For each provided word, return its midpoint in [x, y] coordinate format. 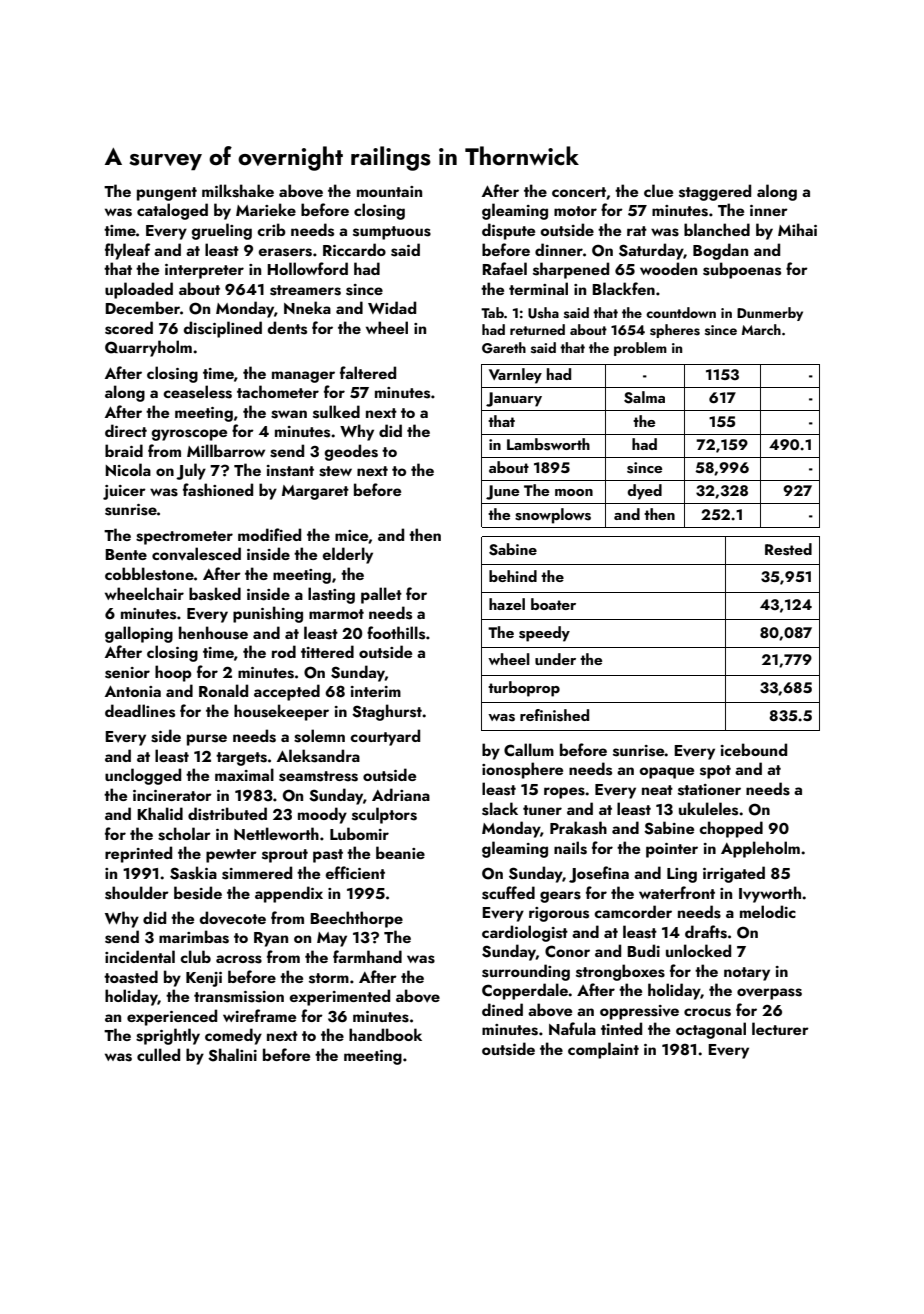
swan [289, 414]
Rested [788, 549]
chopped [731, 829]
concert [579, 192]
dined [502, 1009]
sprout [285, 856]
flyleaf [127, 251]
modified [269, 534]
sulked [336, 412]
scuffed [508, 893]
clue [658, 190]
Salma [644, 397]
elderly [347, 555]
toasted [131, 977]
